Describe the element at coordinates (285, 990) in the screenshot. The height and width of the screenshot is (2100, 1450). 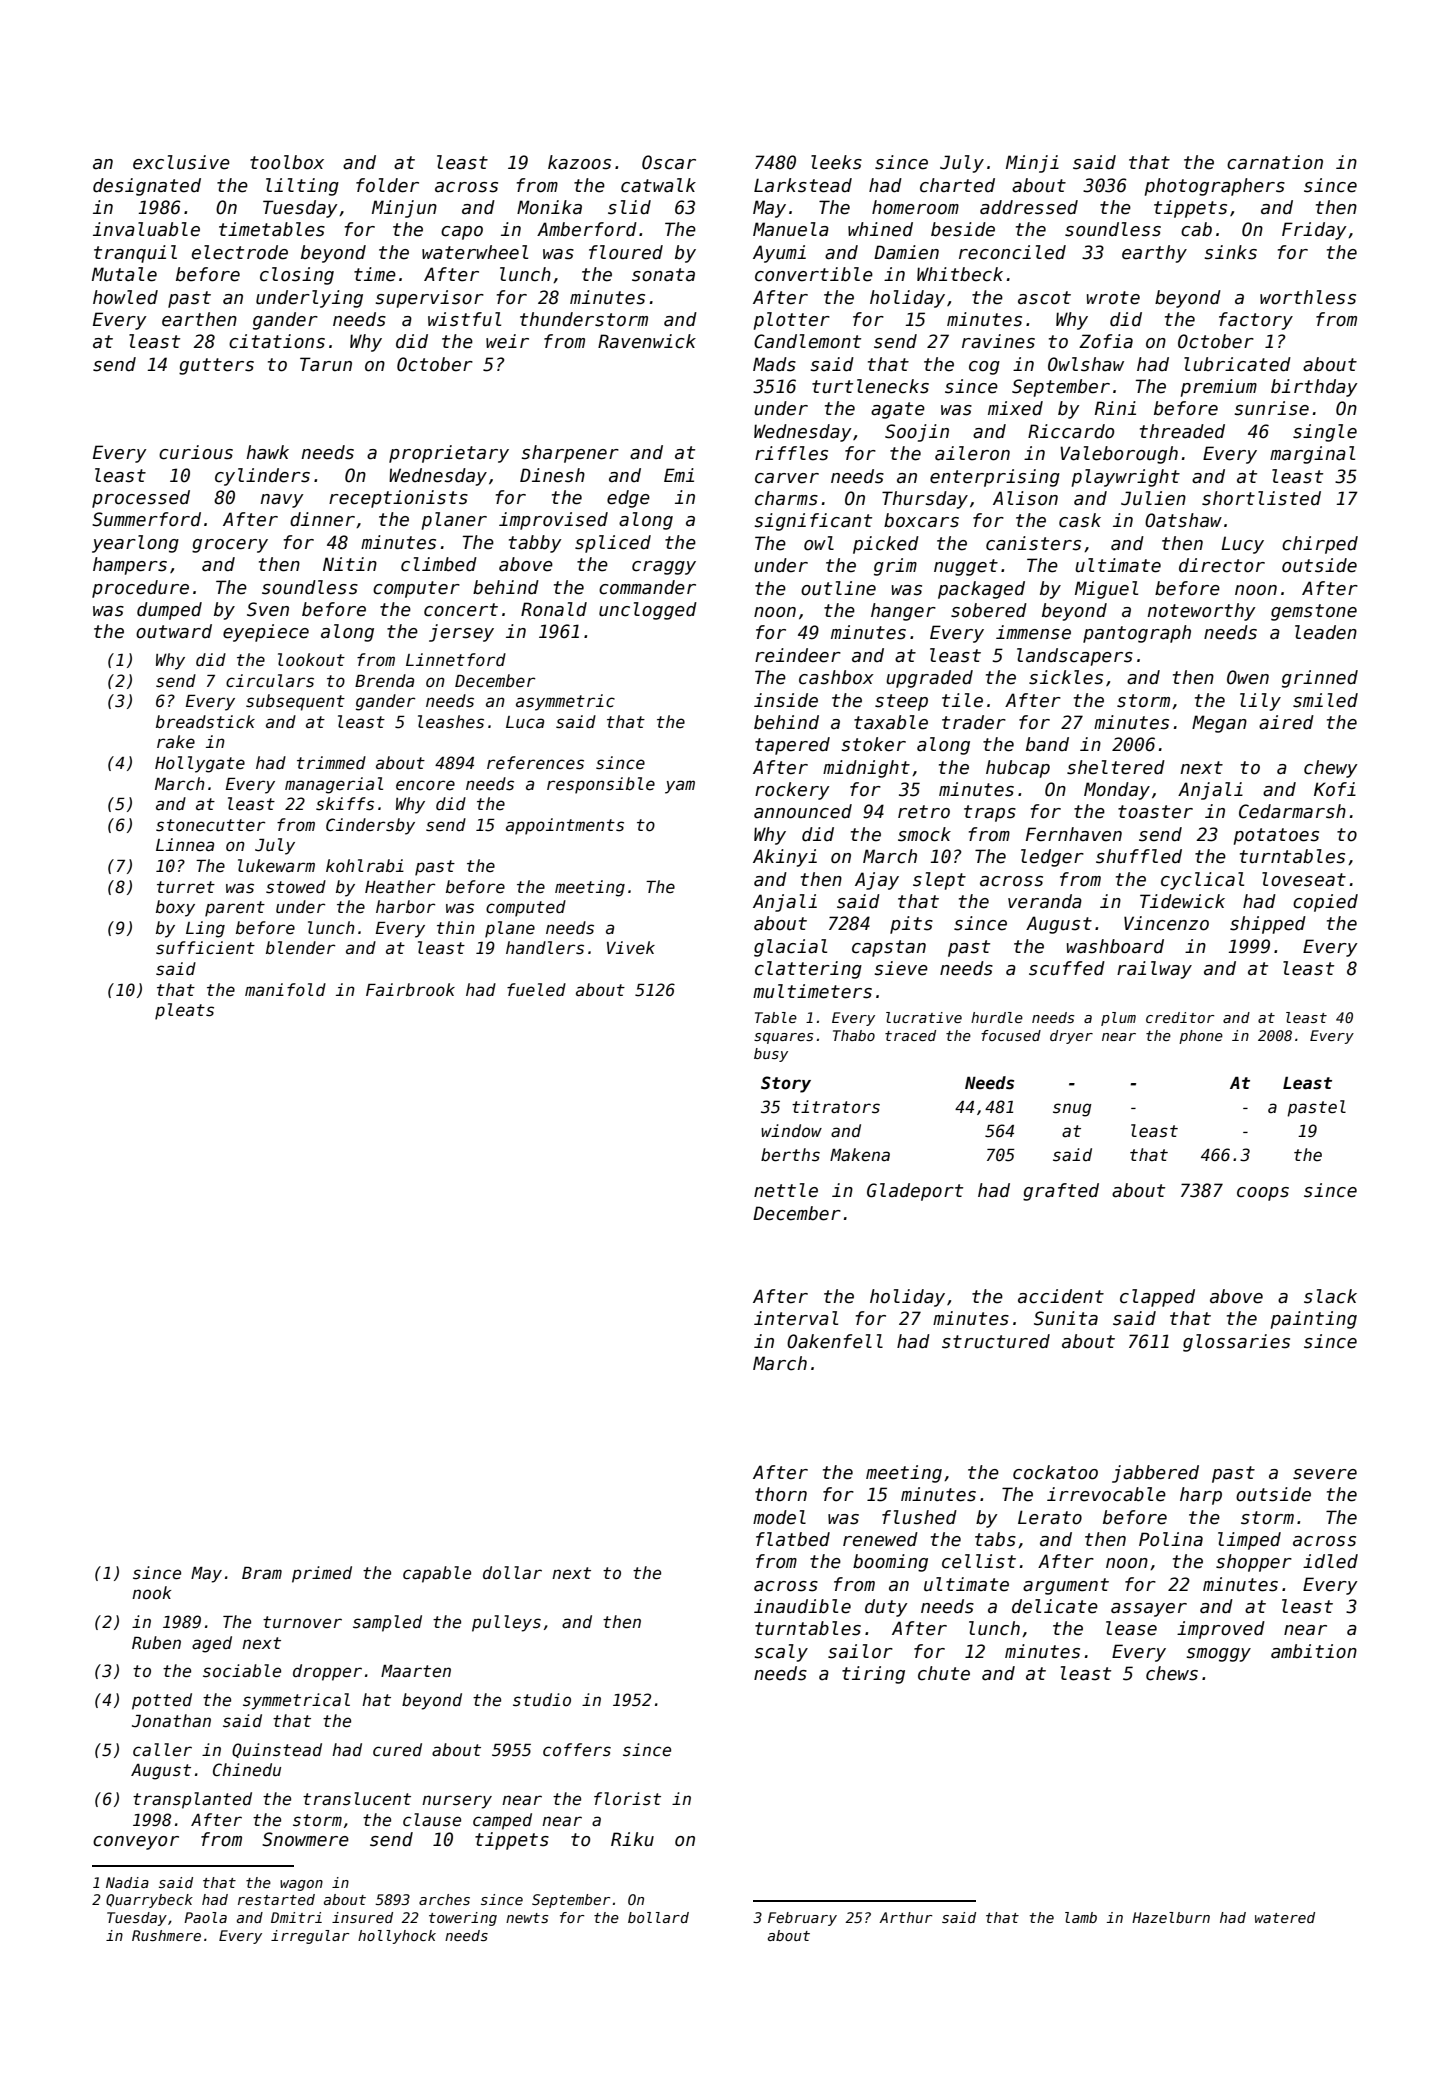
I see `manifold` at that location.
